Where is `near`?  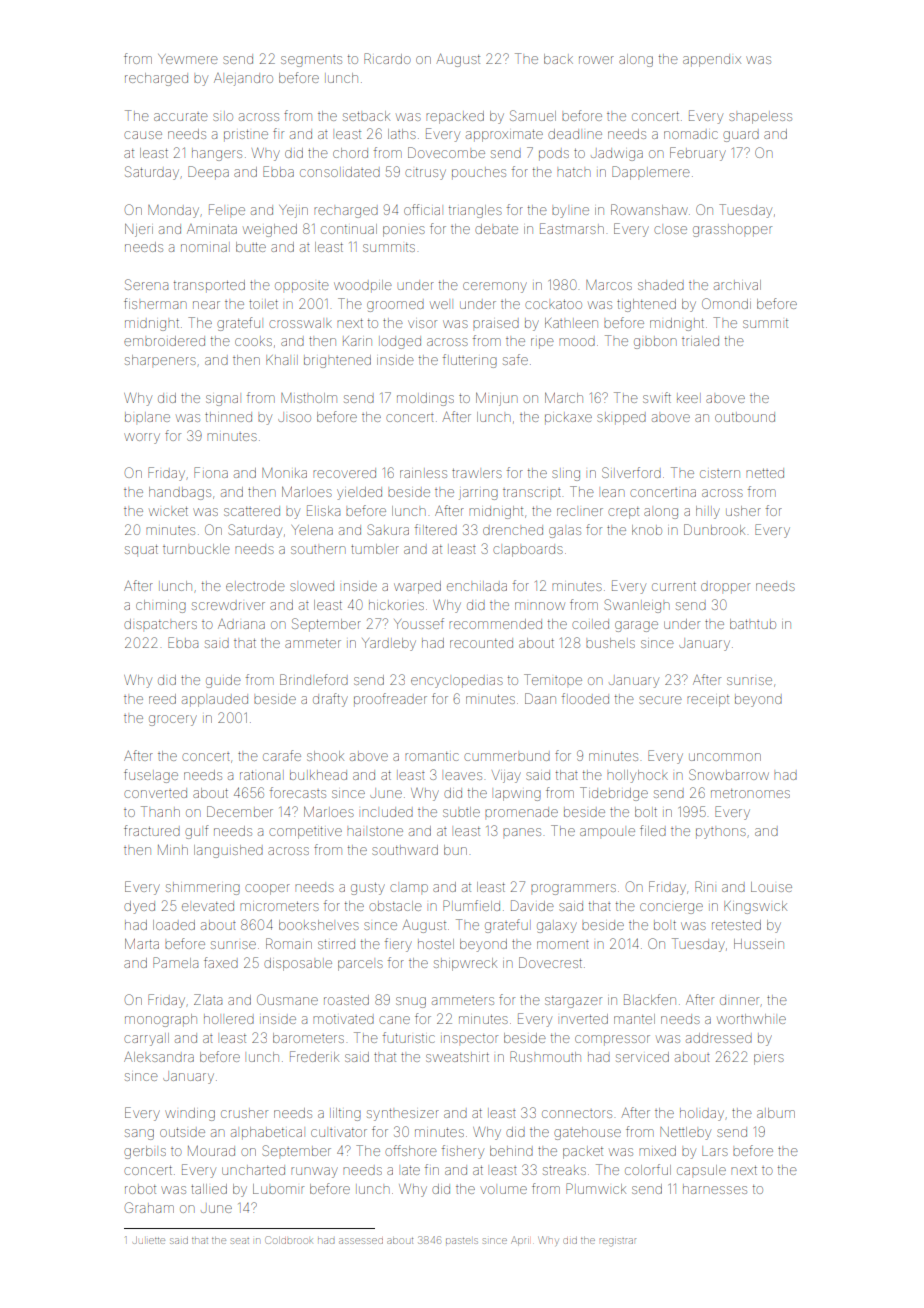 near is located at coordinates (206, 305).
